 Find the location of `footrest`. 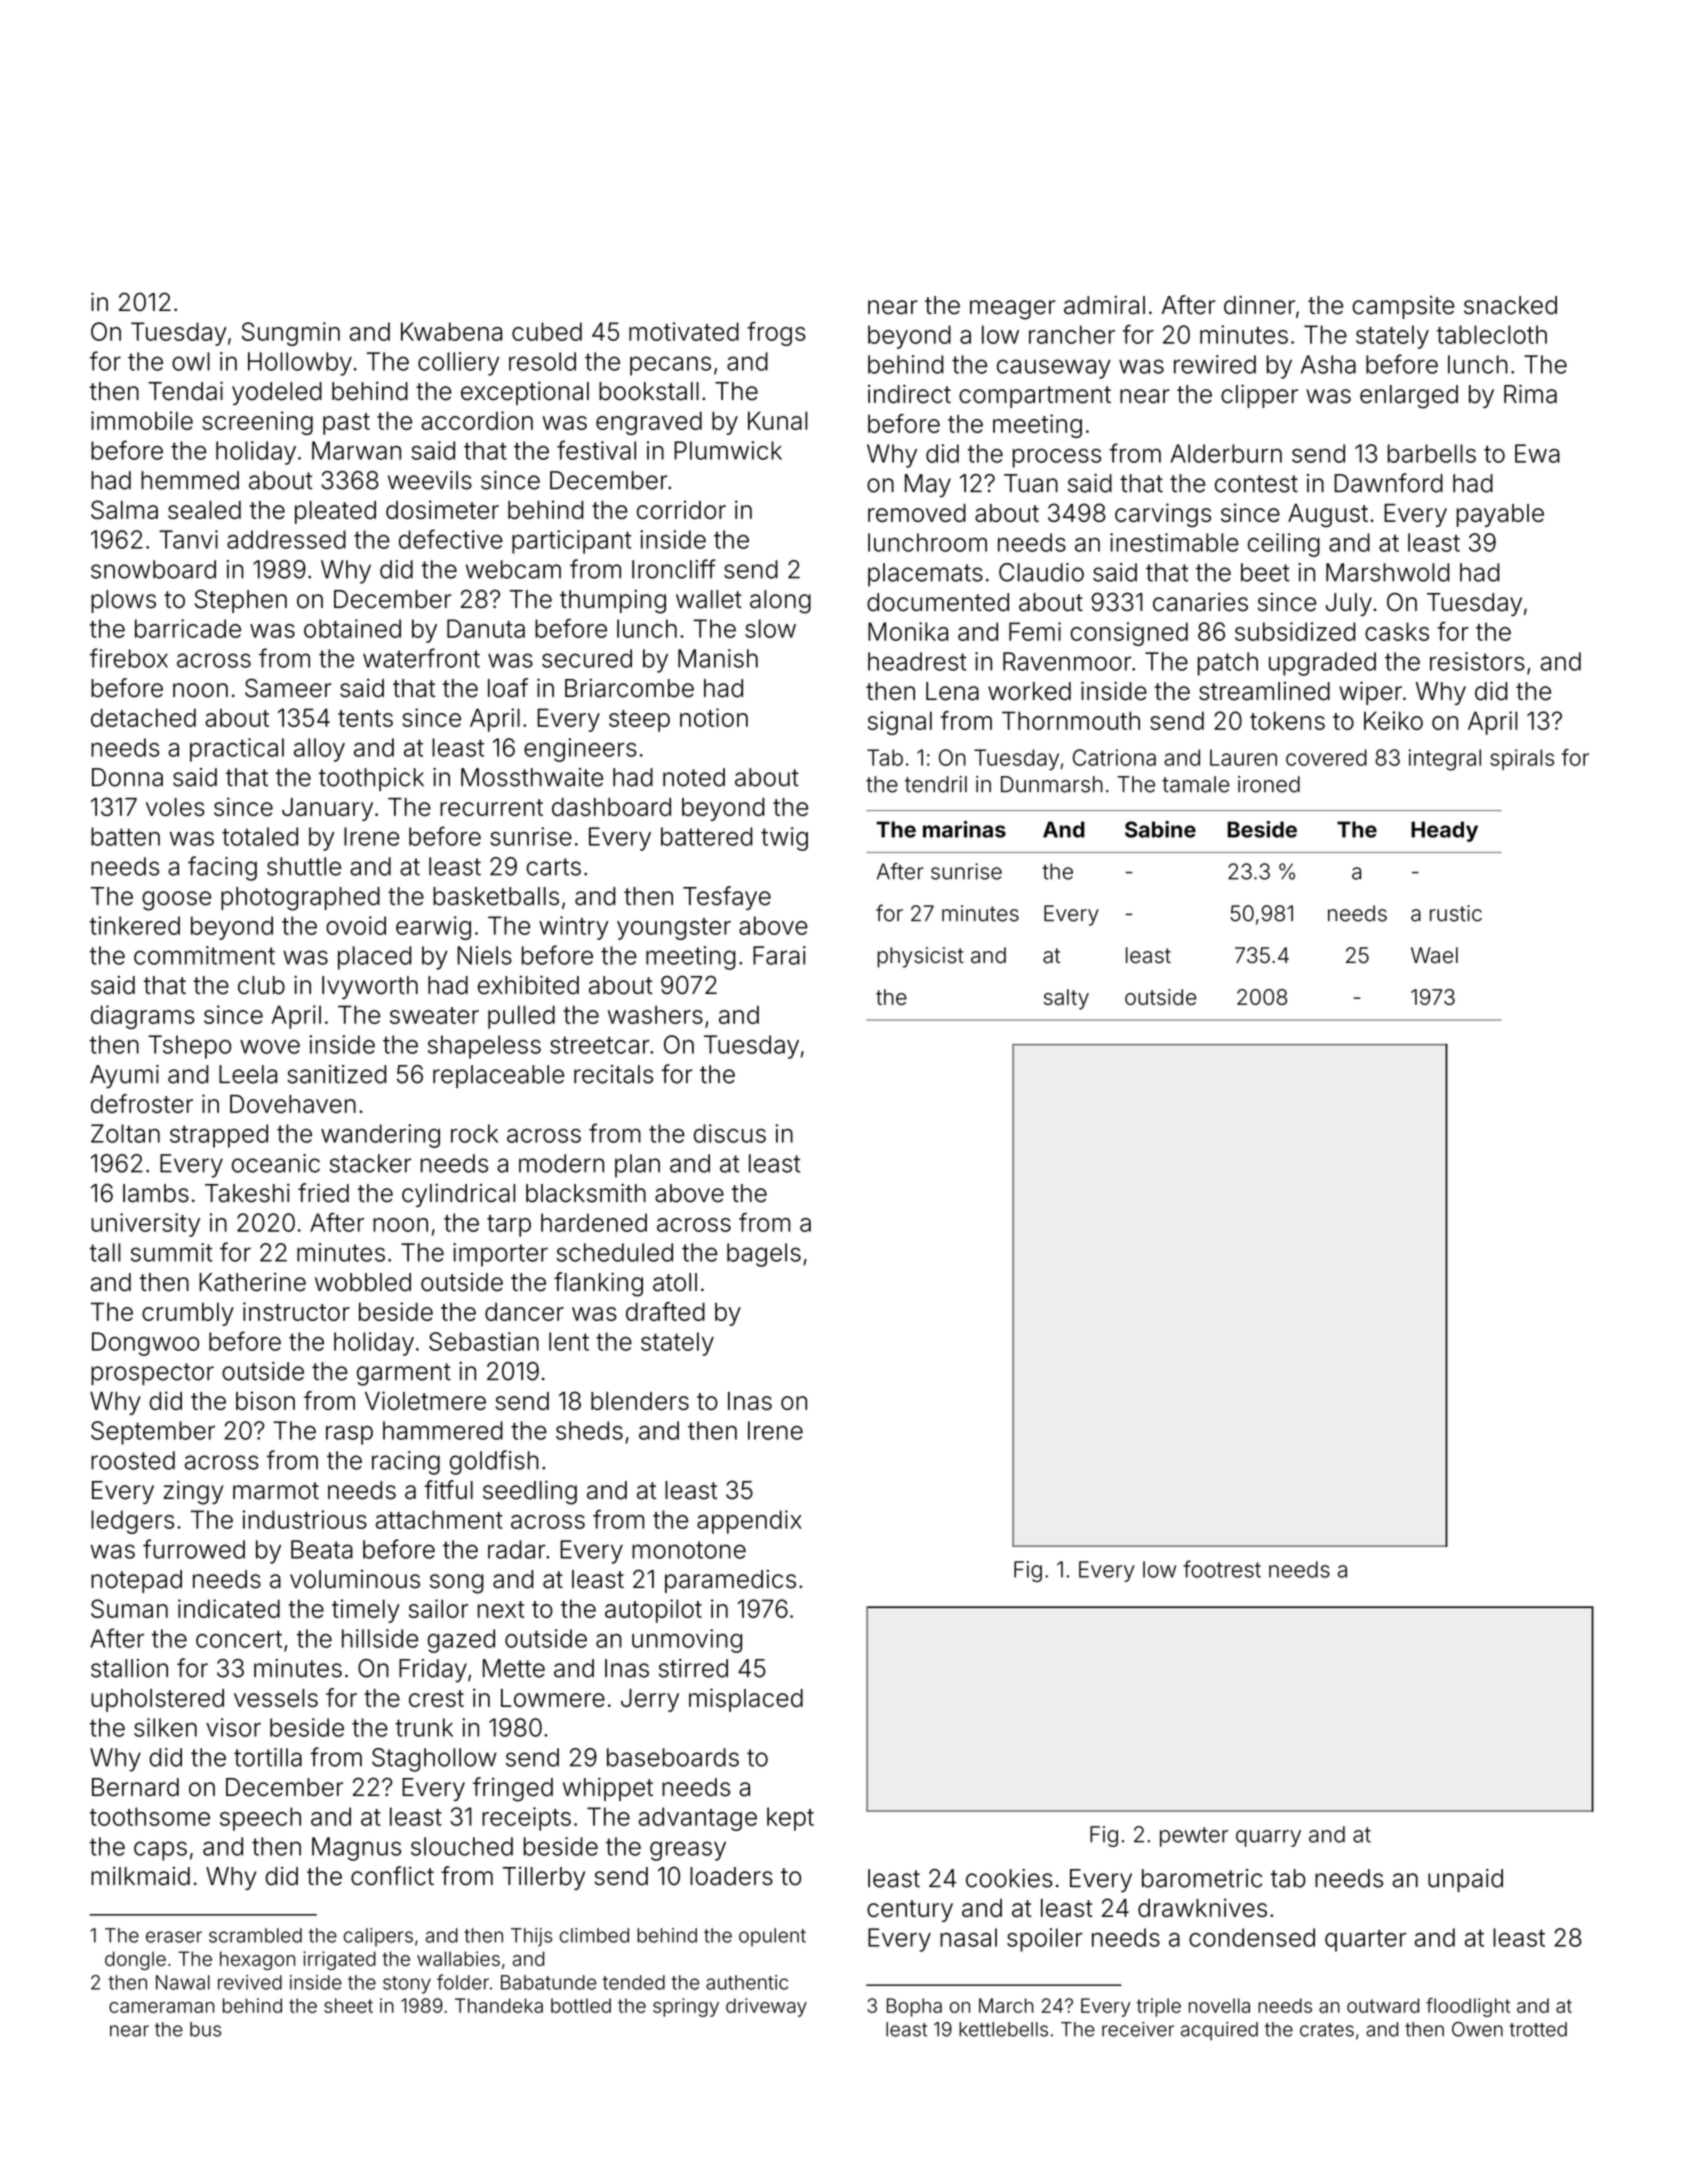

footrest is located at coordinates (1222, 1569).
